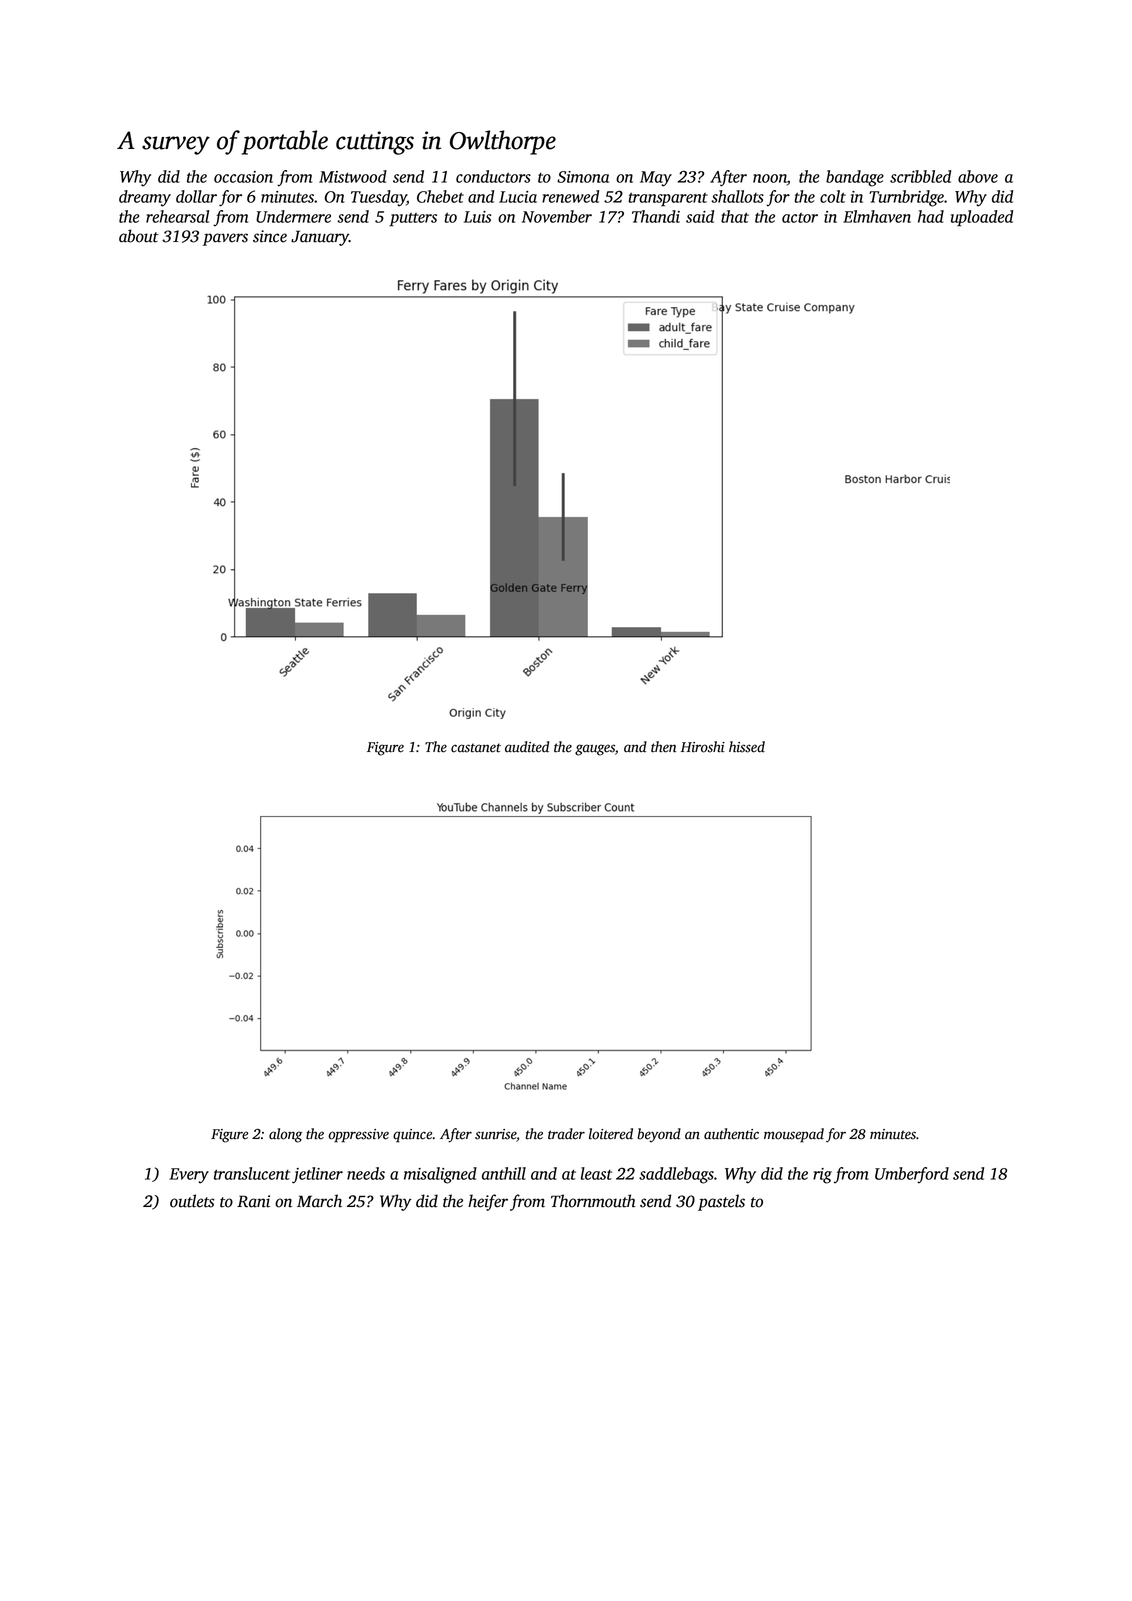 This screenshot has width=1132, height=1601. What do you see at coordinates (982, 218) in the screenshot?
I see `uploaded` at bounding box center [982, 218].
